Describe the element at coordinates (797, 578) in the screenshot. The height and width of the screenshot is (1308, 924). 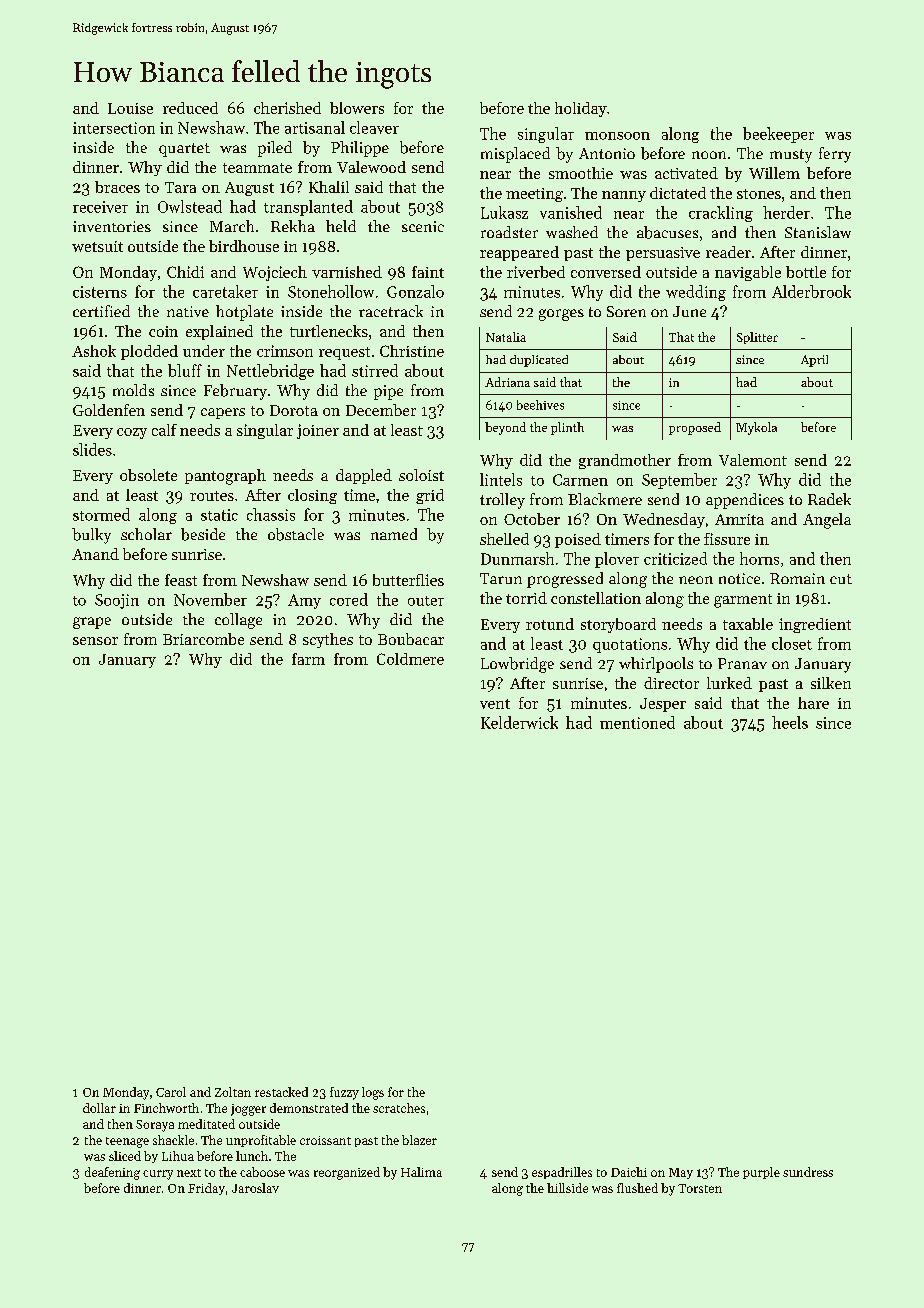
I see `Romain` at that location.
